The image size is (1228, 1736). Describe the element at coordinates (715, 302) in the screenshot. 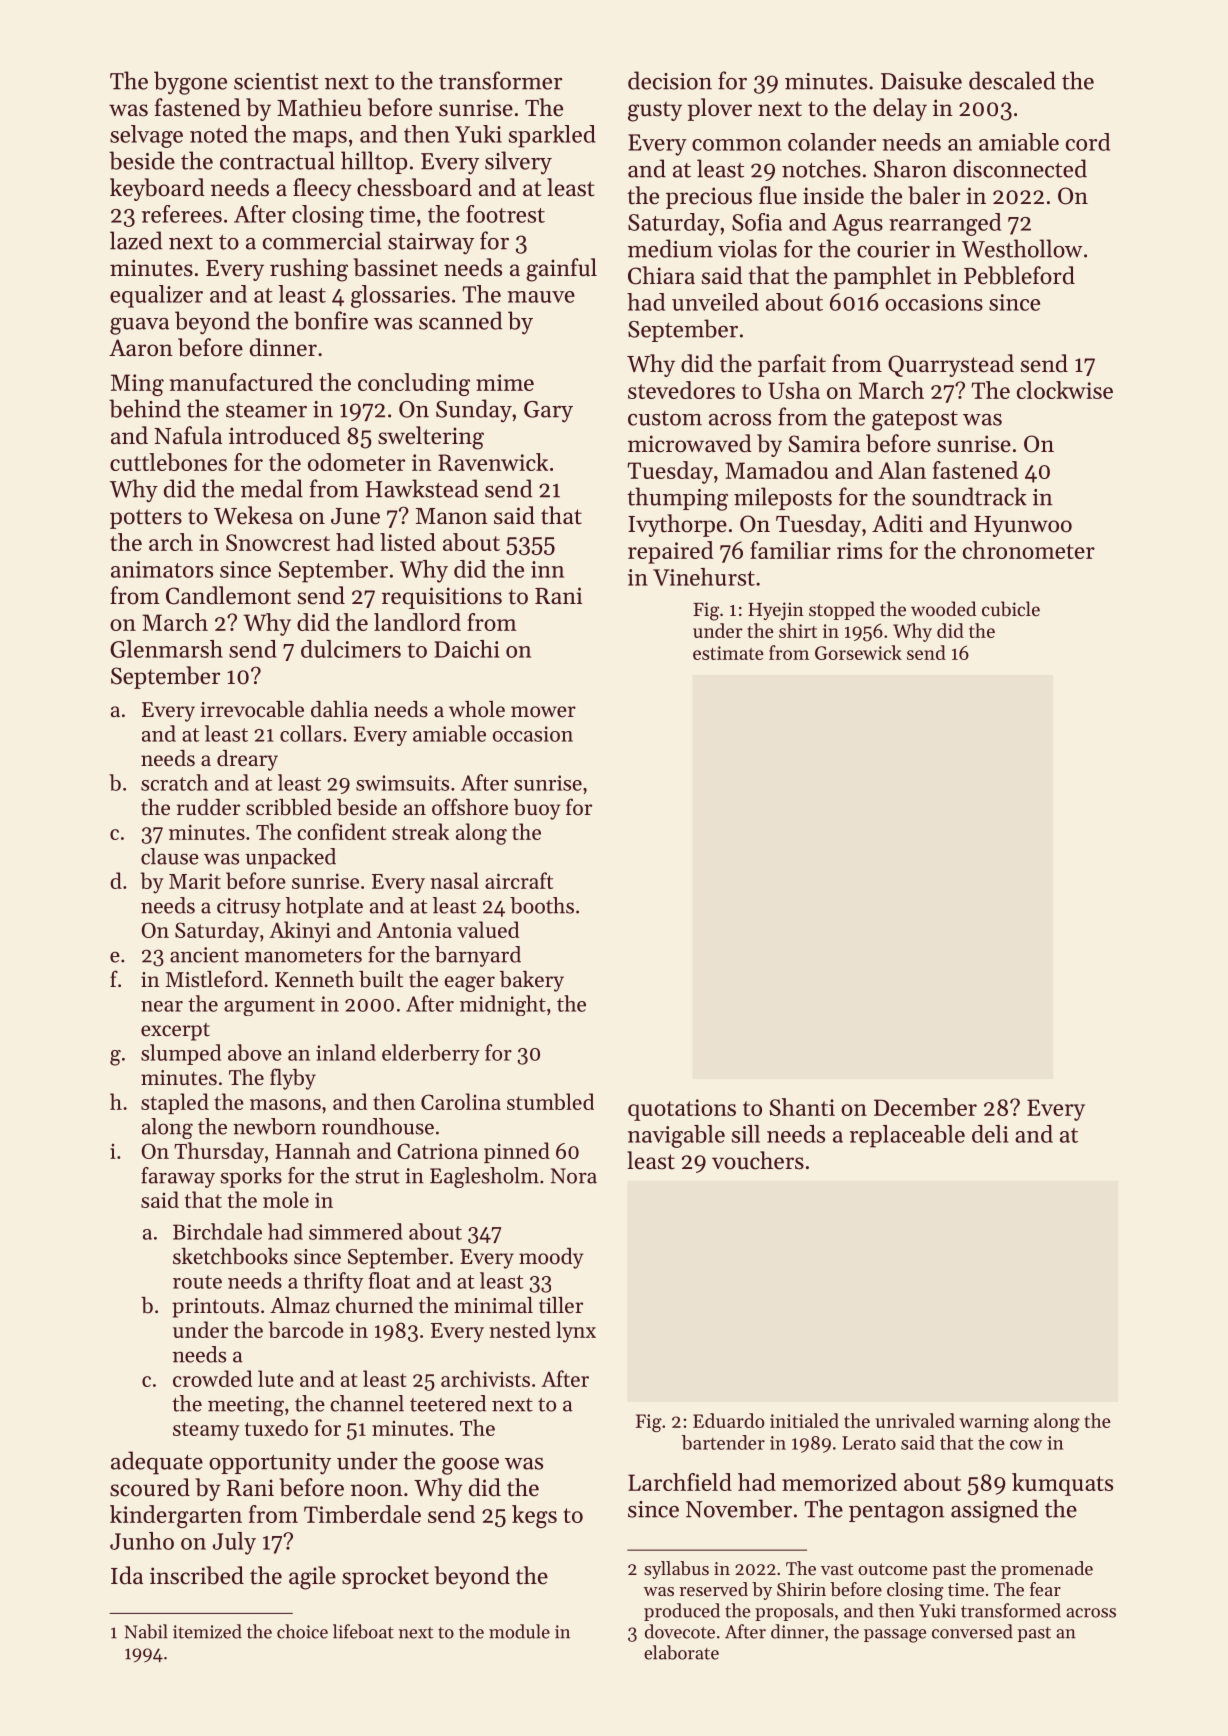

I see `unveiled` at that location.
